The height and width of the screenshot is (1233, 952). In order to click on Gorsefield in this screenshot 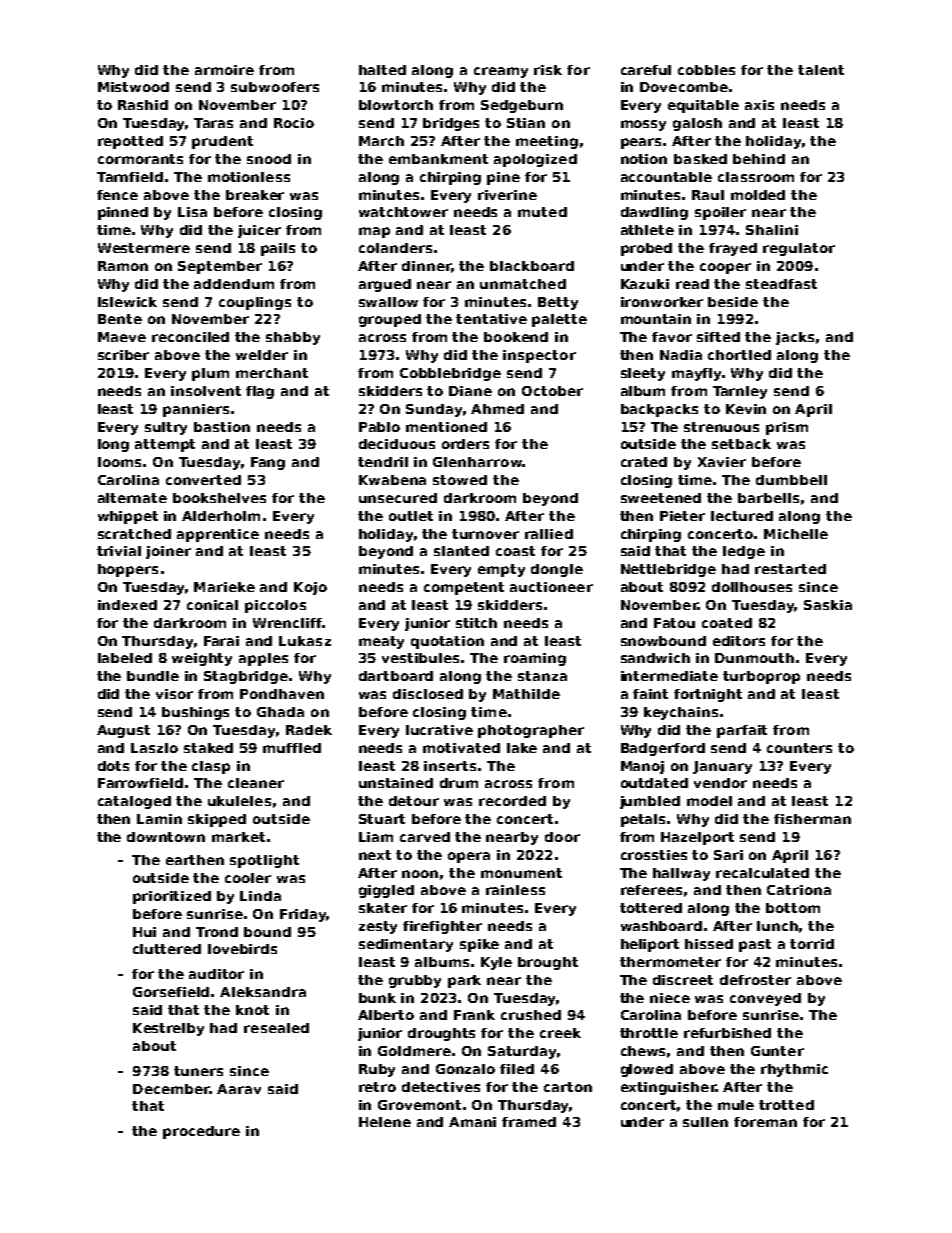, I will do `click(171, 992)`.
